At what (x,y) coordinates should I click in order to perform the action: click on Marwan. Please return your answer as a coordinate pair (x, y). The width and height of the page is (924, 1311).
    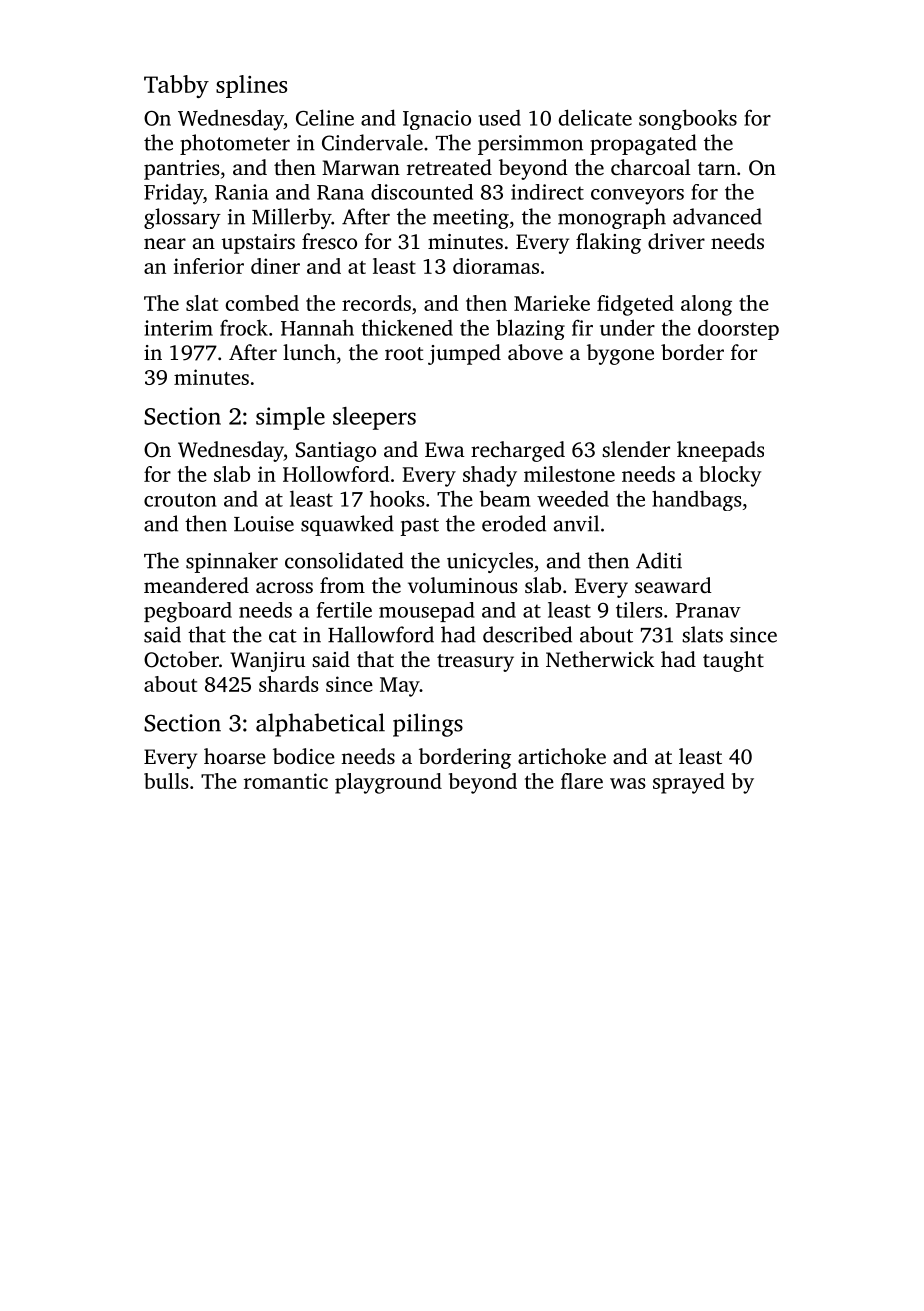
    Looking at the image, I should click on (361, 167).
